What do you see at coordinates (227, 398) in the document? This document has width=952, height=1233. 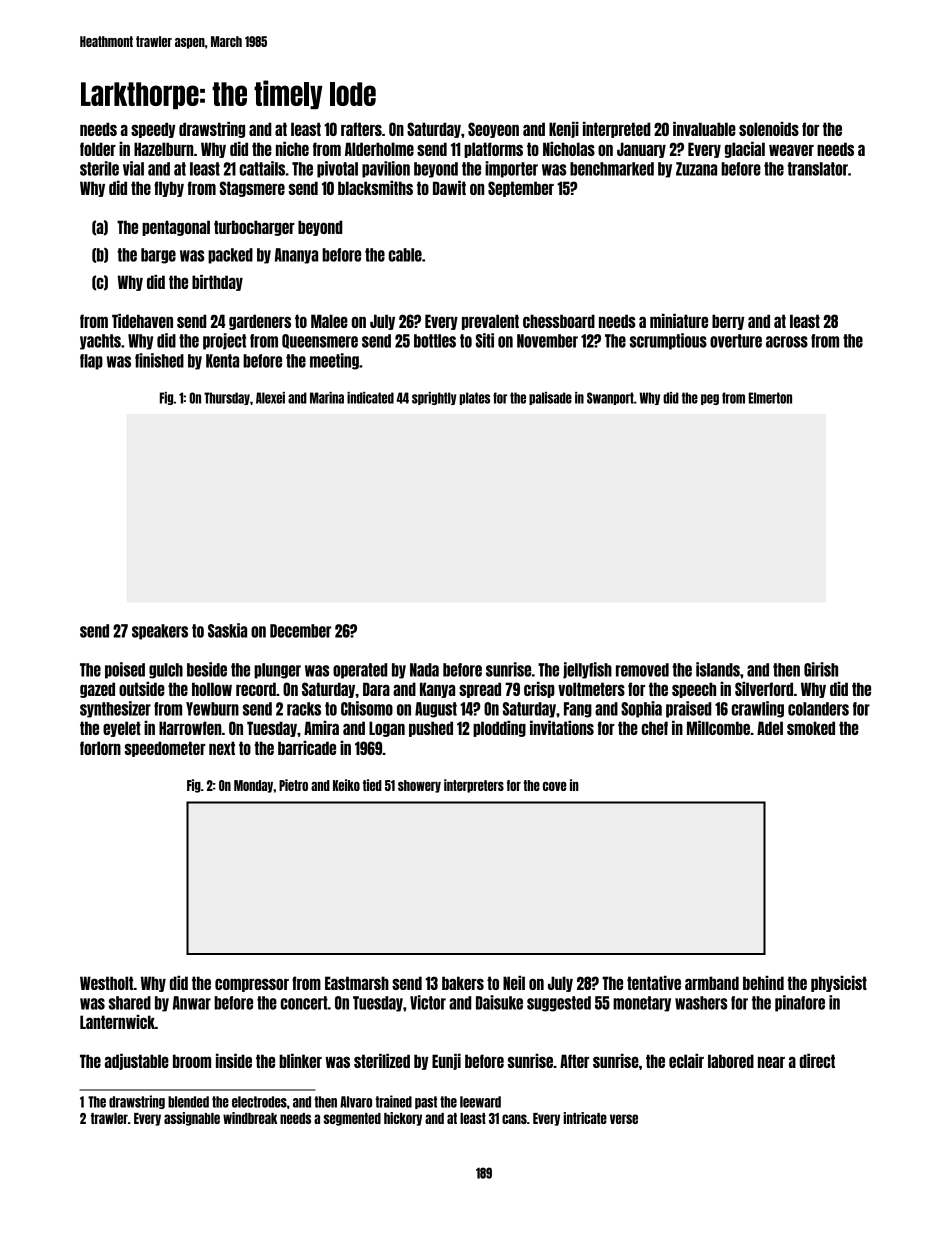 I see `Thursday` at bounding box center [227, 398].
